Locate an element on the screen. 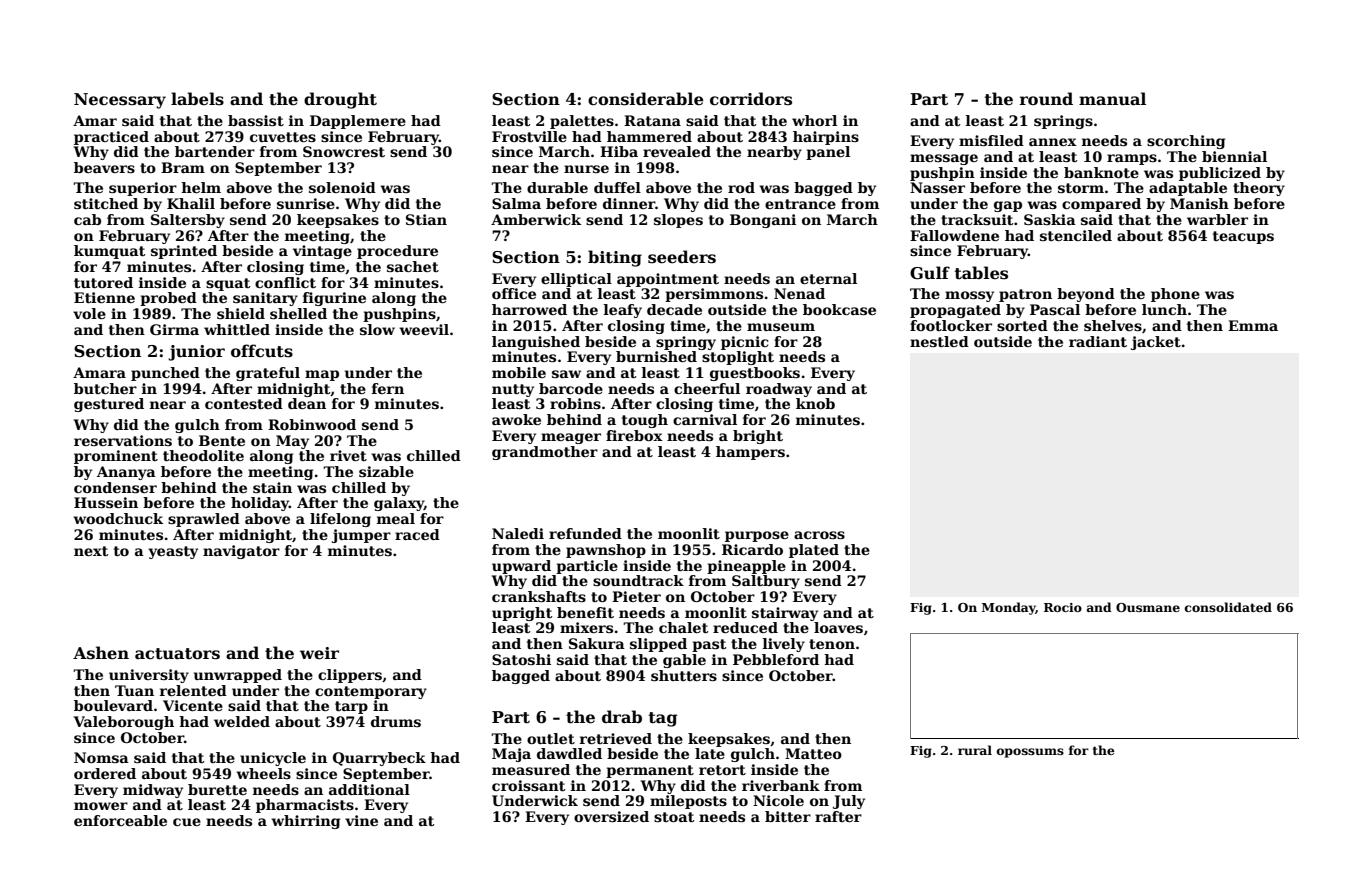 The width and height of the screenshot is (1372, 887). corridors is located at coordinates (751, 99).
